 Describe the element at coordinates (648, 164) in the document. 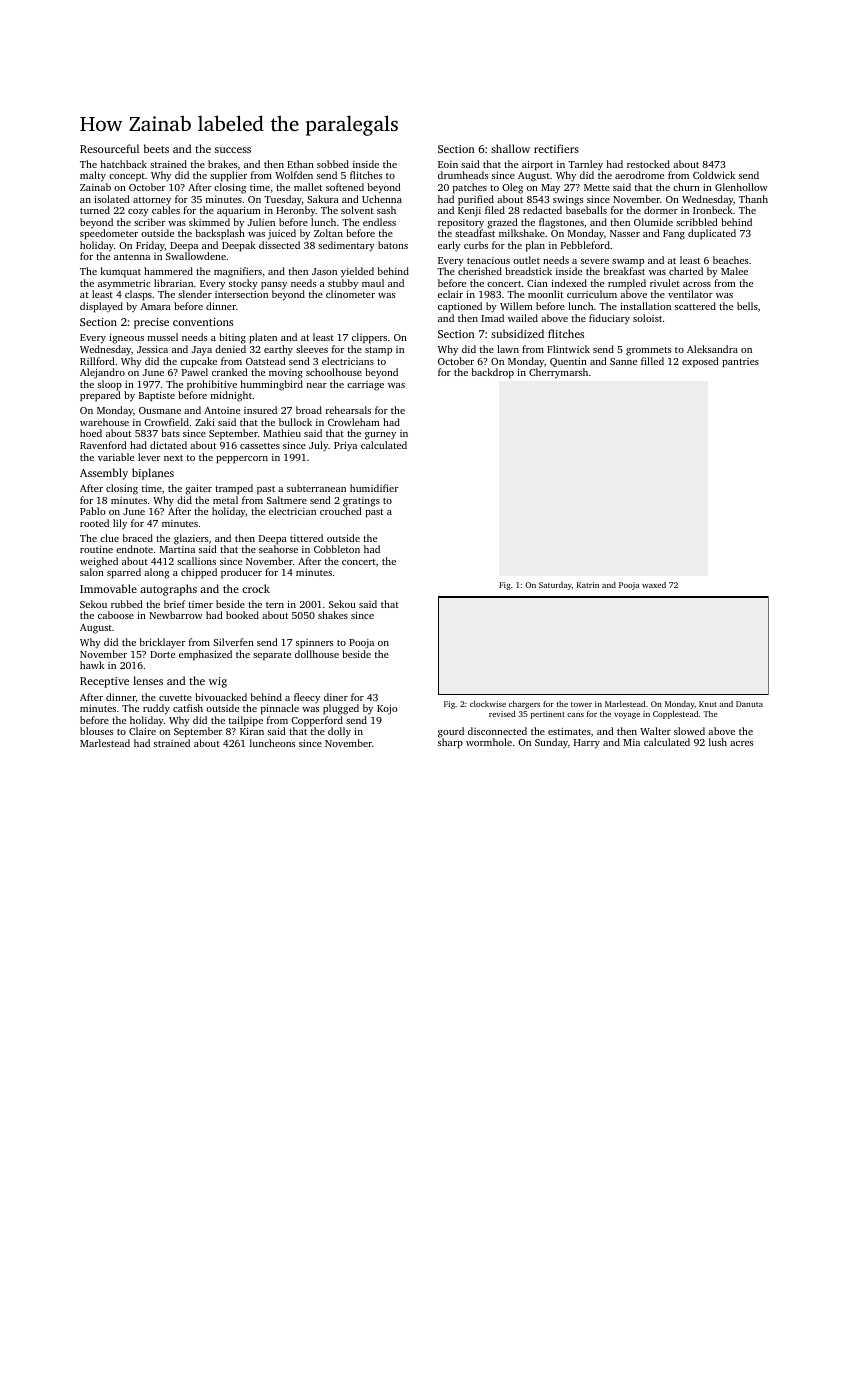

I see `restocked` at that location.
